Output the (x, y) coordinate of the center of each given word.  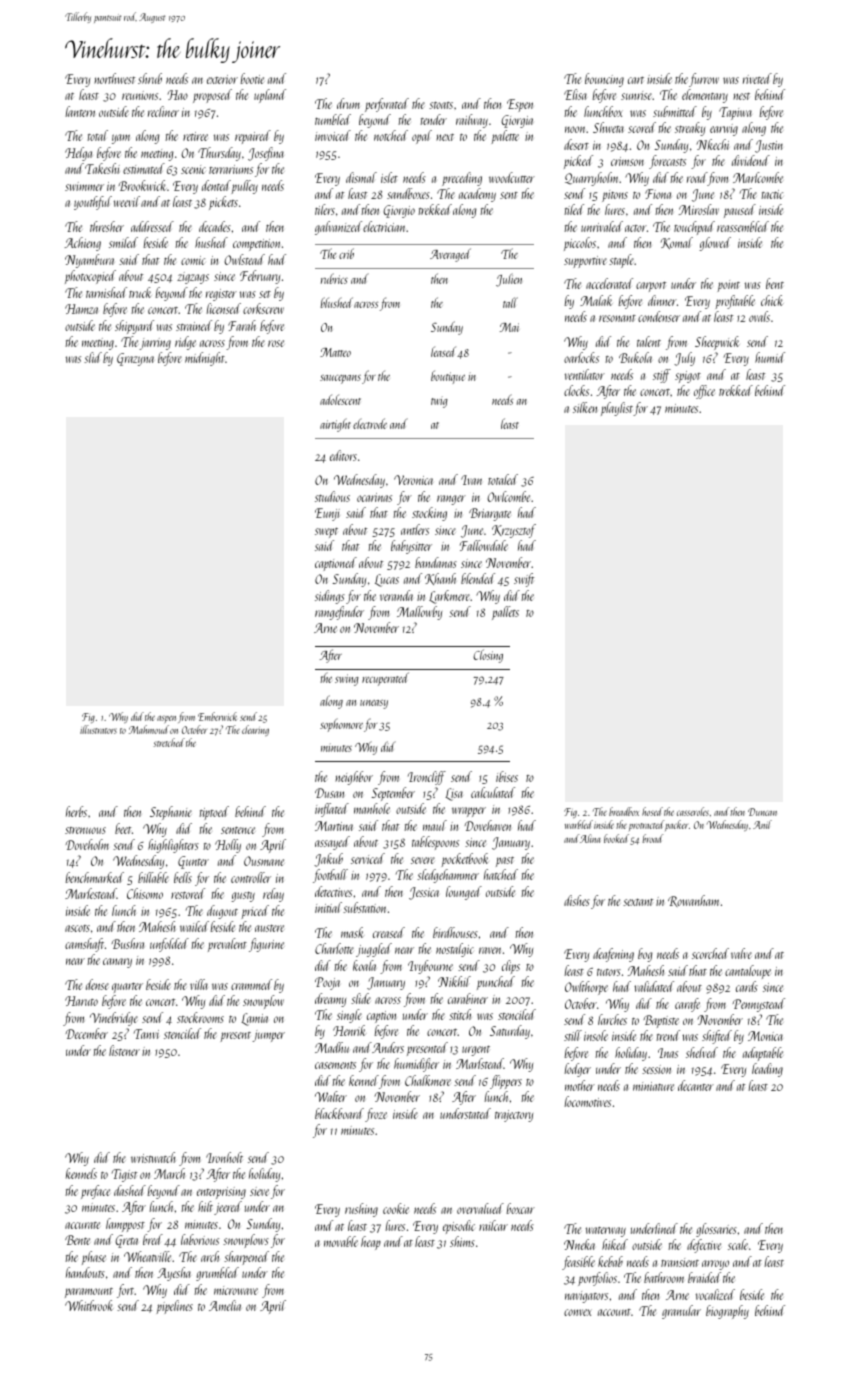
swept (326, 533)
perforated (387, 105)
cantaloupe (748, 972)
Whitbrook (89, 1305)
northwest (114, 78)
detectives (333, 891)
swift (524, 580)
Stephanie (171, 813)
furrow (704, 80)
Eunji (327, 514)
